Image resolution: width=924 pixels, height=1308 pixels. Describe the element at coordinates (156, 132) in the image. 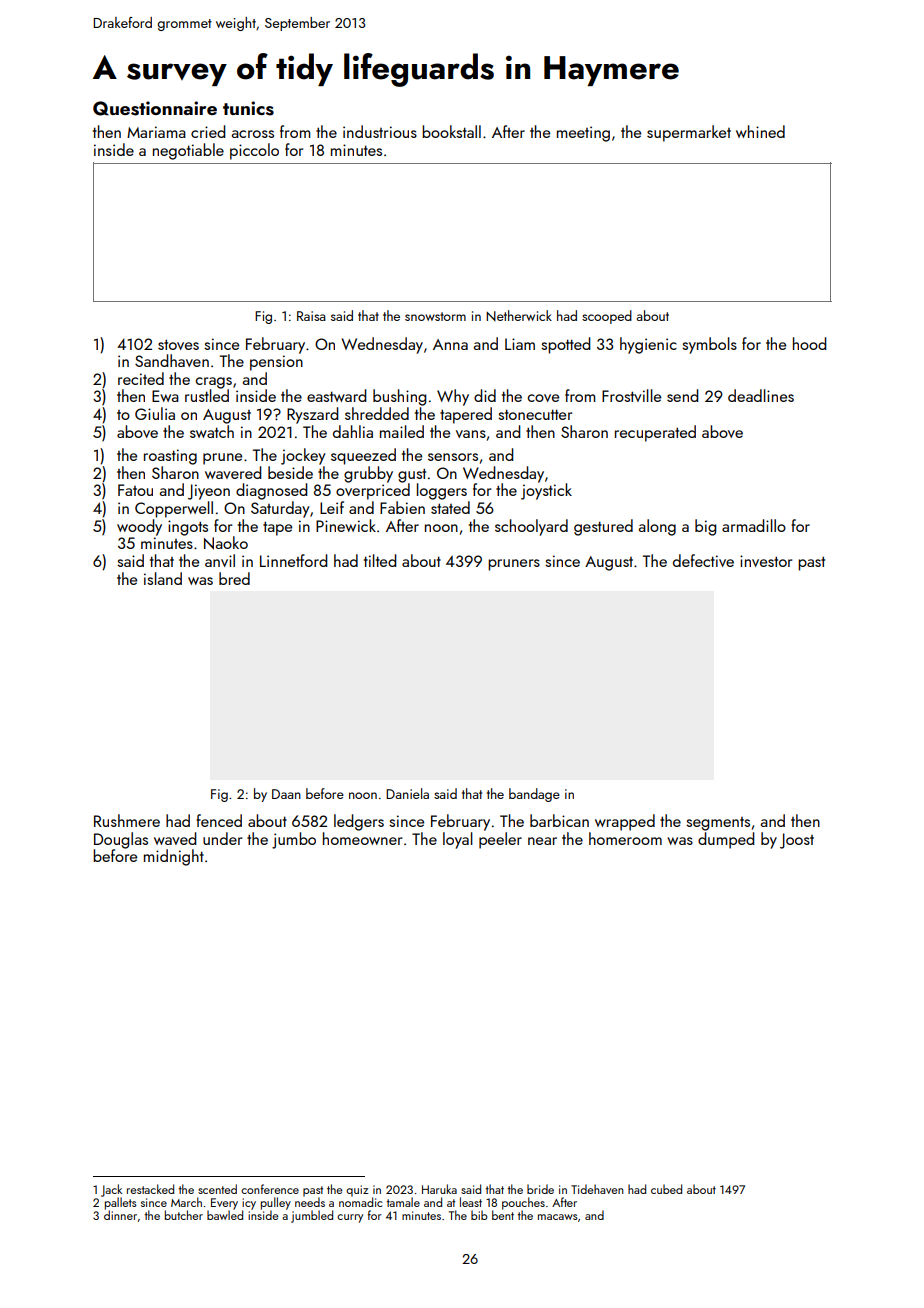

I see `Mariama` at that location.
